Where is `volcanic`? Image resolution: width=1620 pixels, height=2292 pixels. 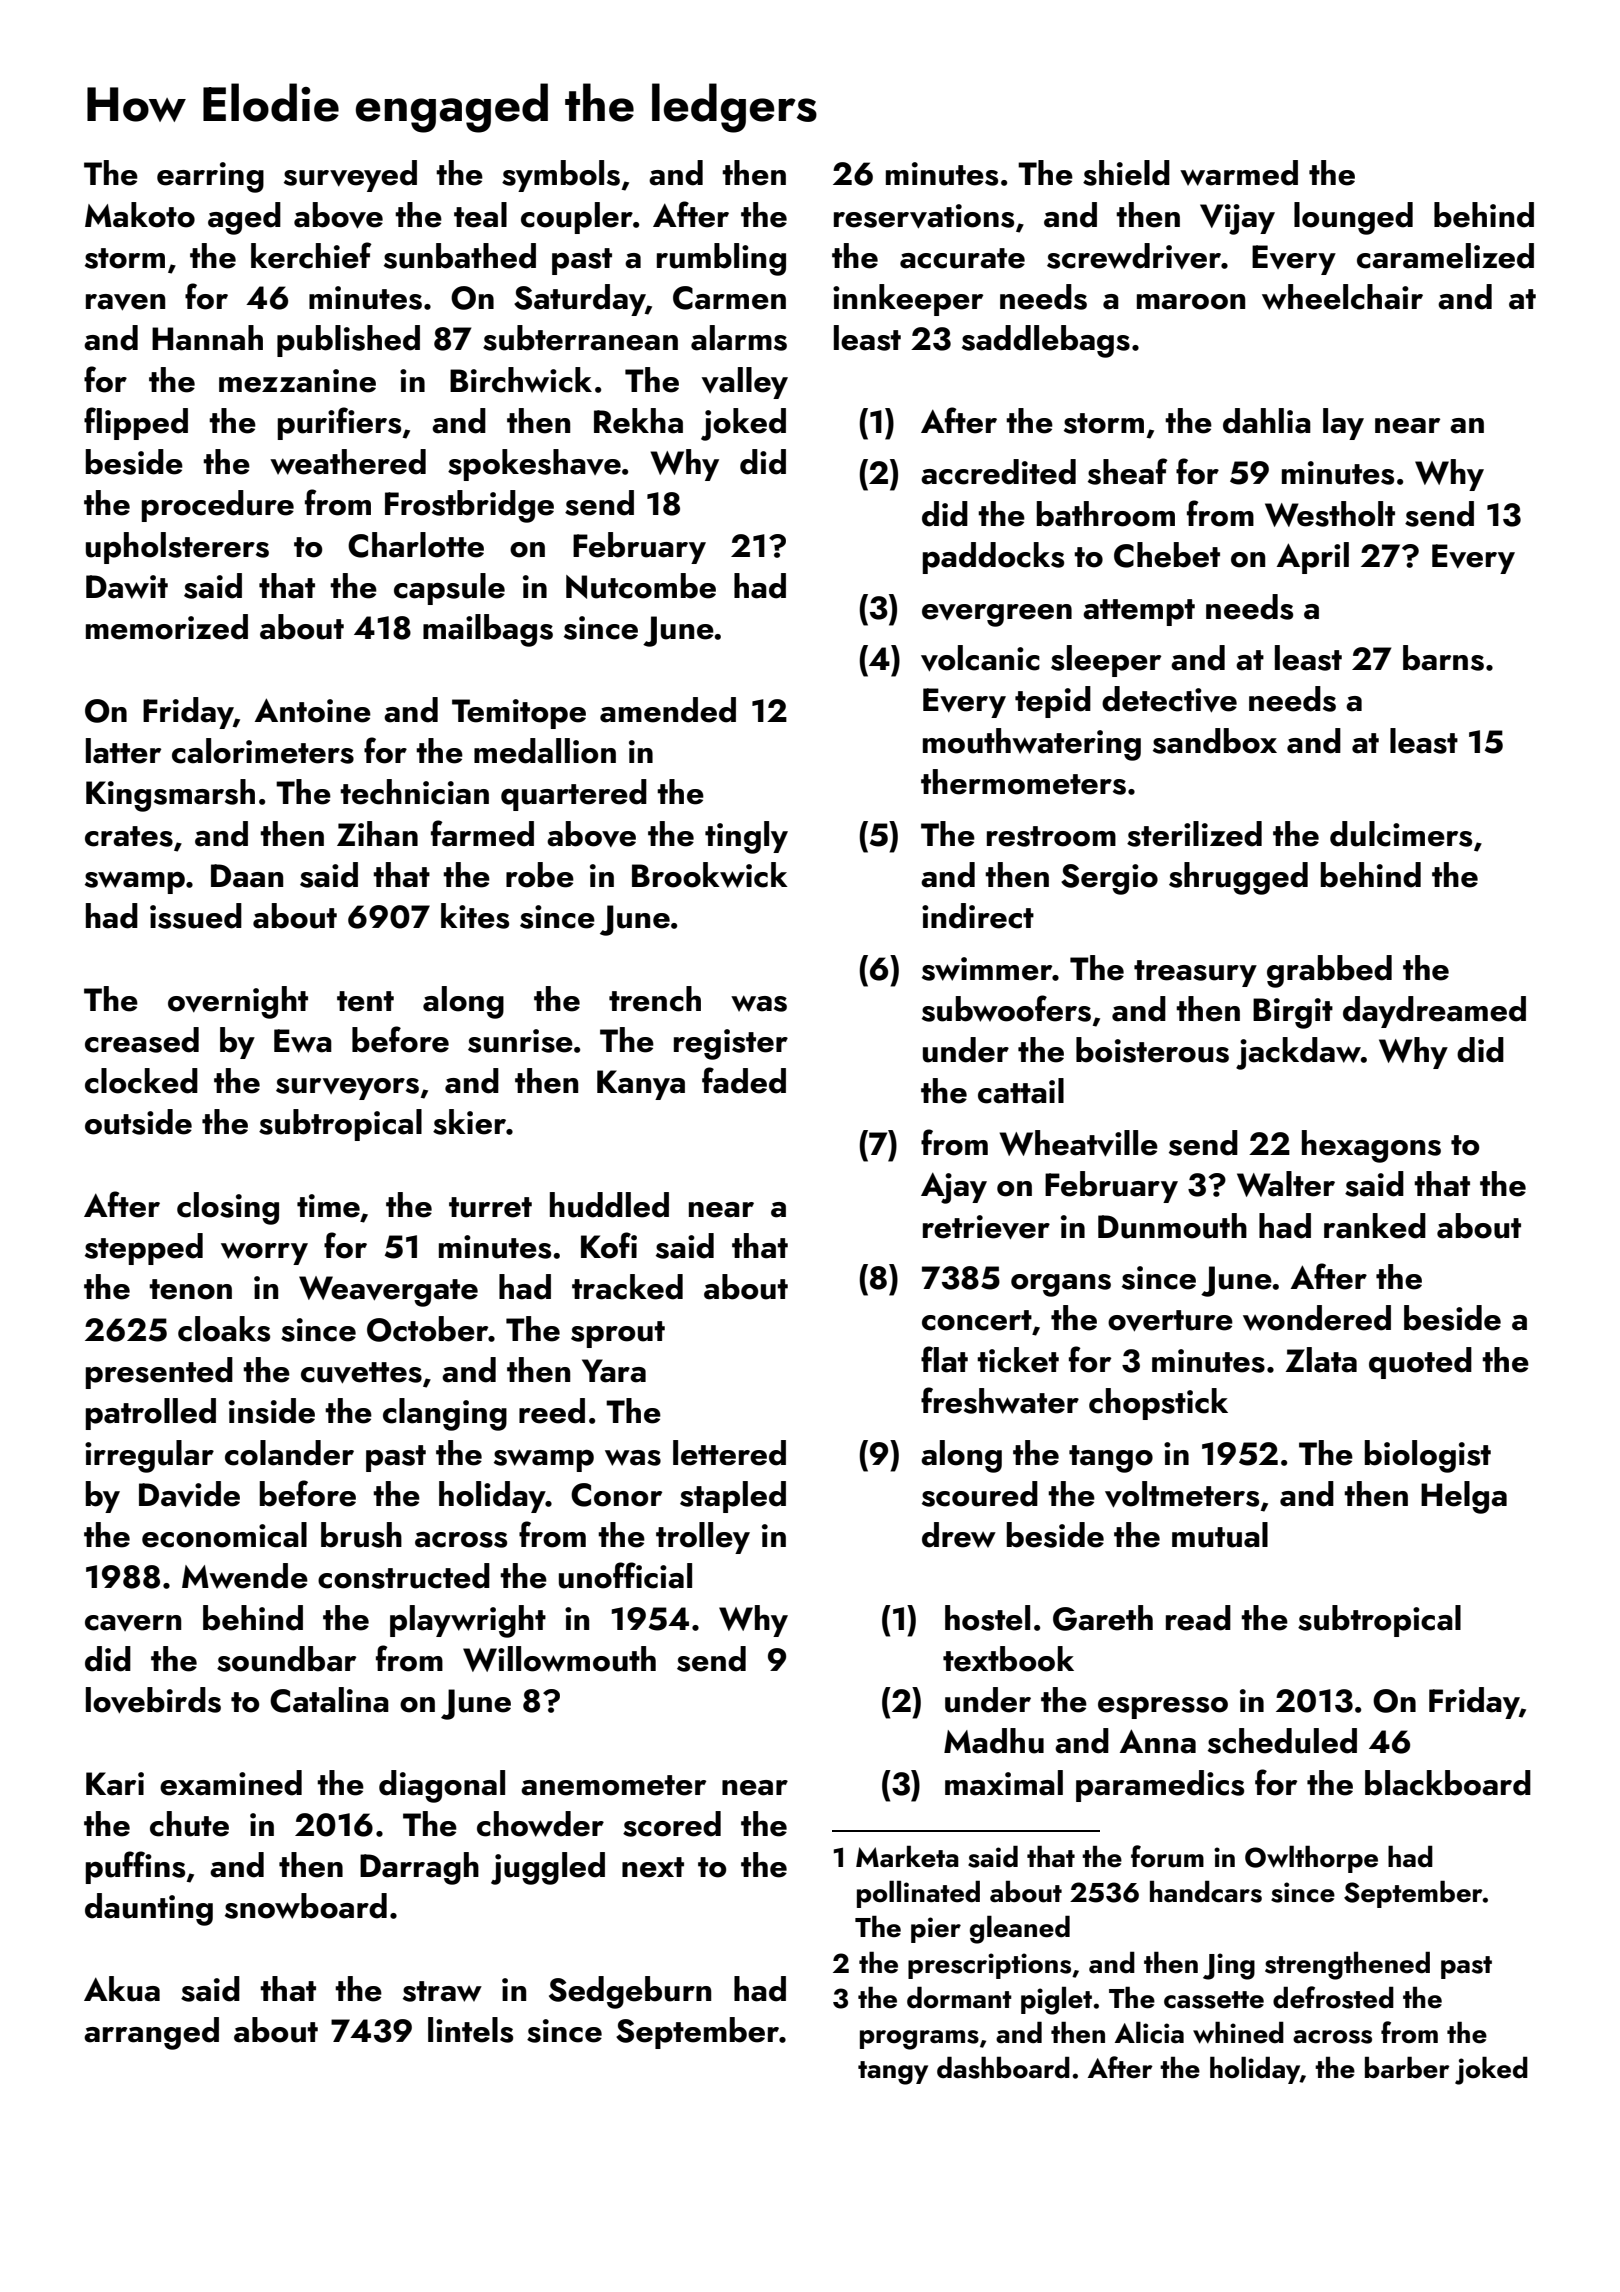 volcanic is located at coordinates (980, 658).
